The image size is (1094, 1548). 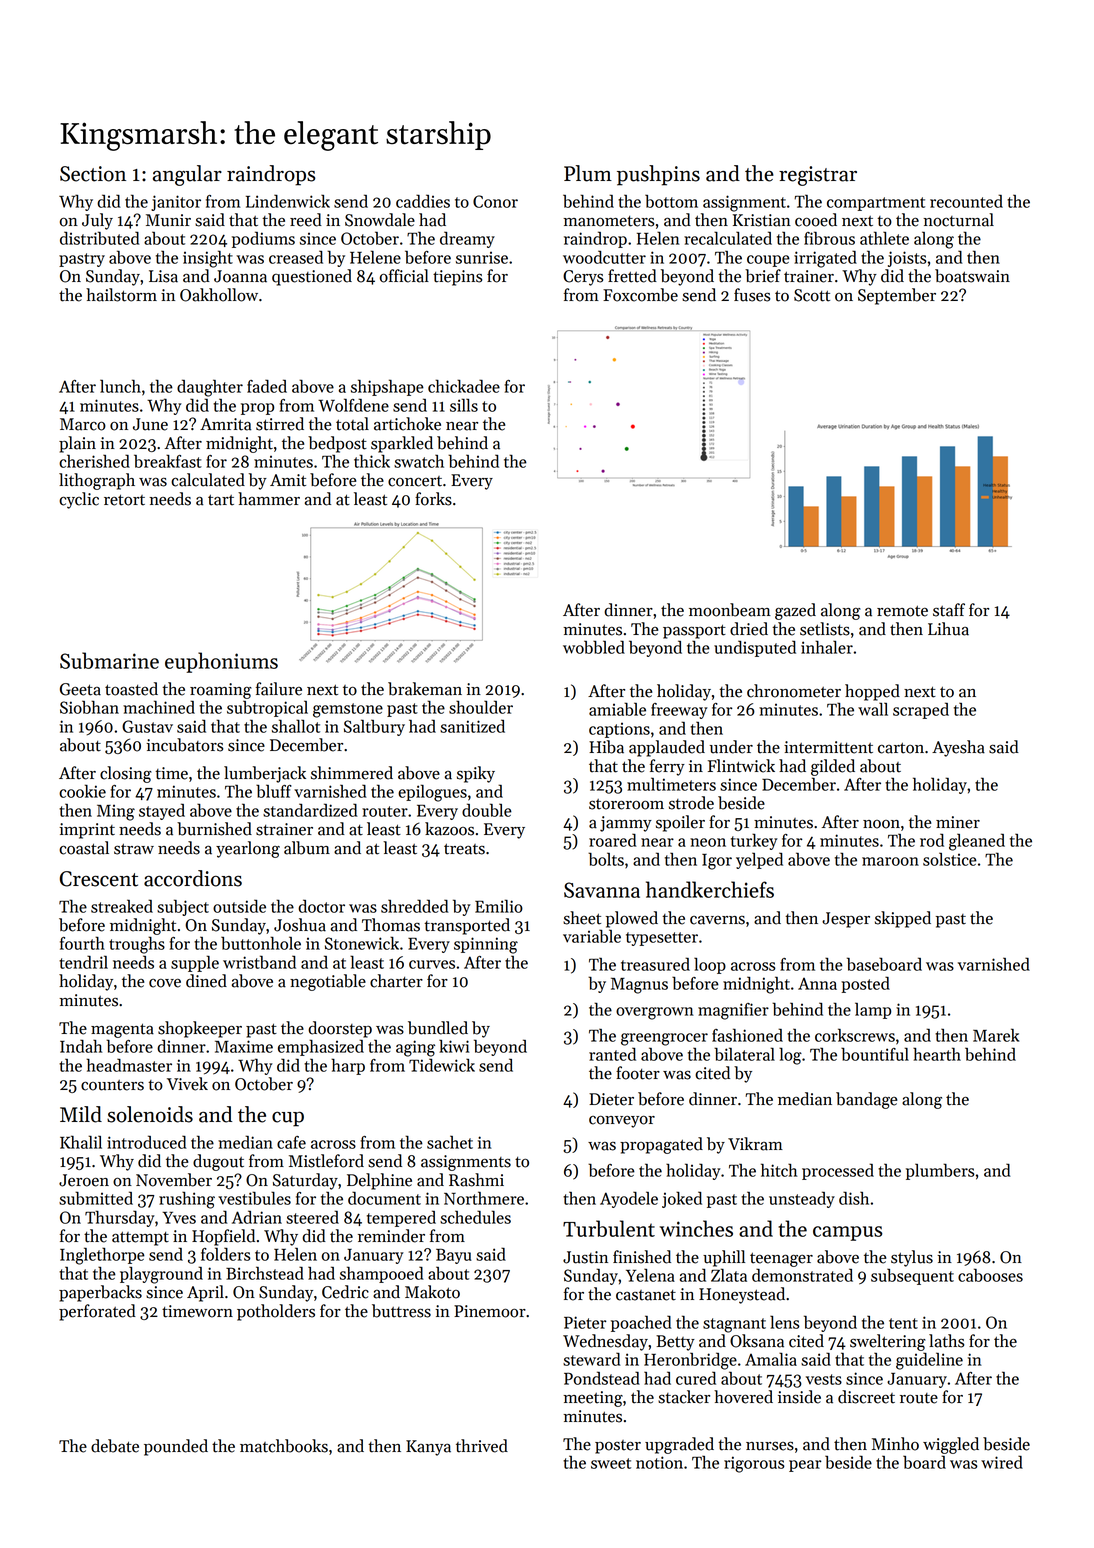 What do you see at coordinates (184, 745) in the document?
I see `incubators` at bounding box center [184, 745].
